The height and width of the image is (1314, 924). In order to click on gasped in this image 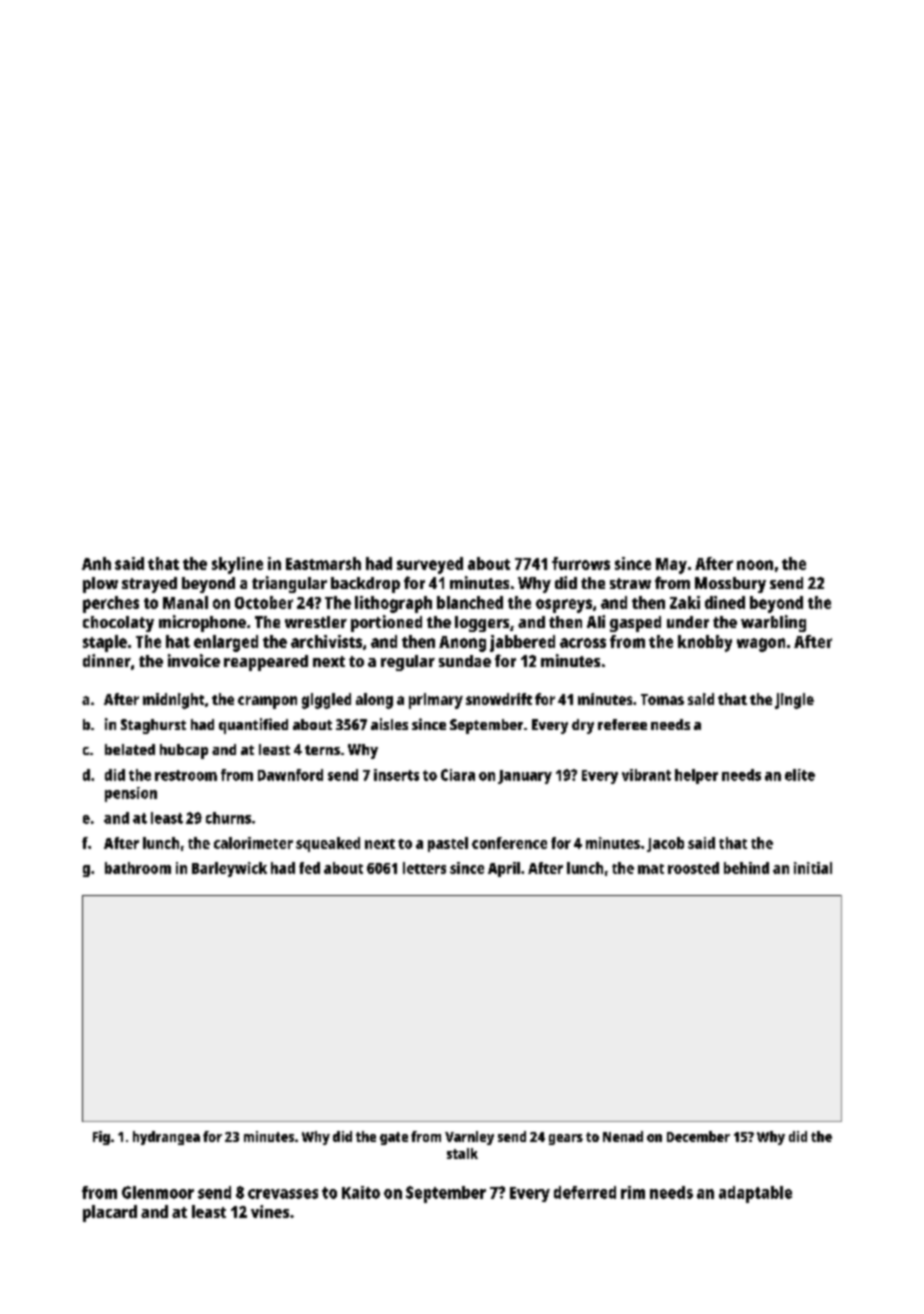, I will do `click(635, 624)`.
